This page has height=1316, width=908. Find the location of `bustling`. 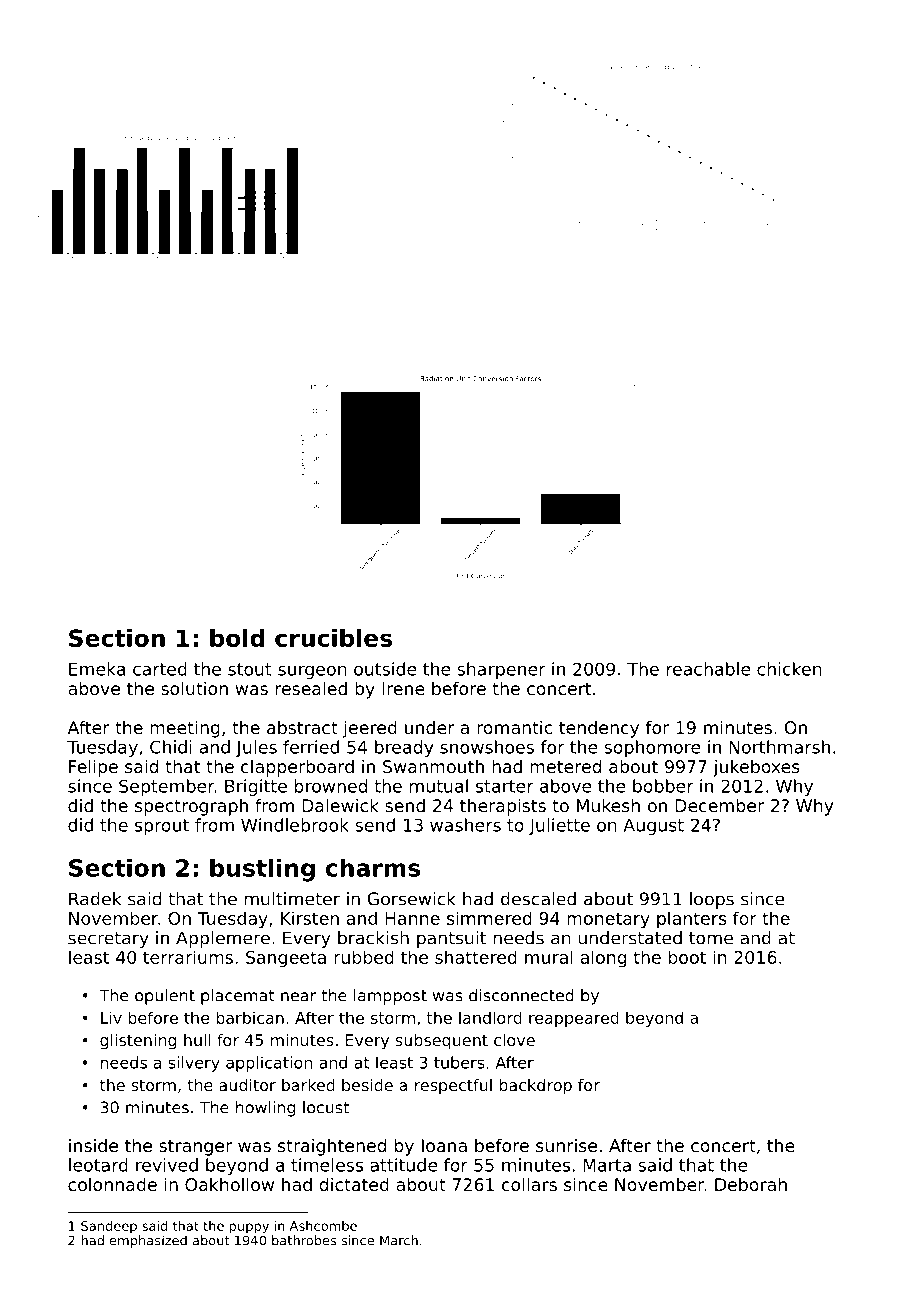

bustling is located at coordinates (262, 870).
